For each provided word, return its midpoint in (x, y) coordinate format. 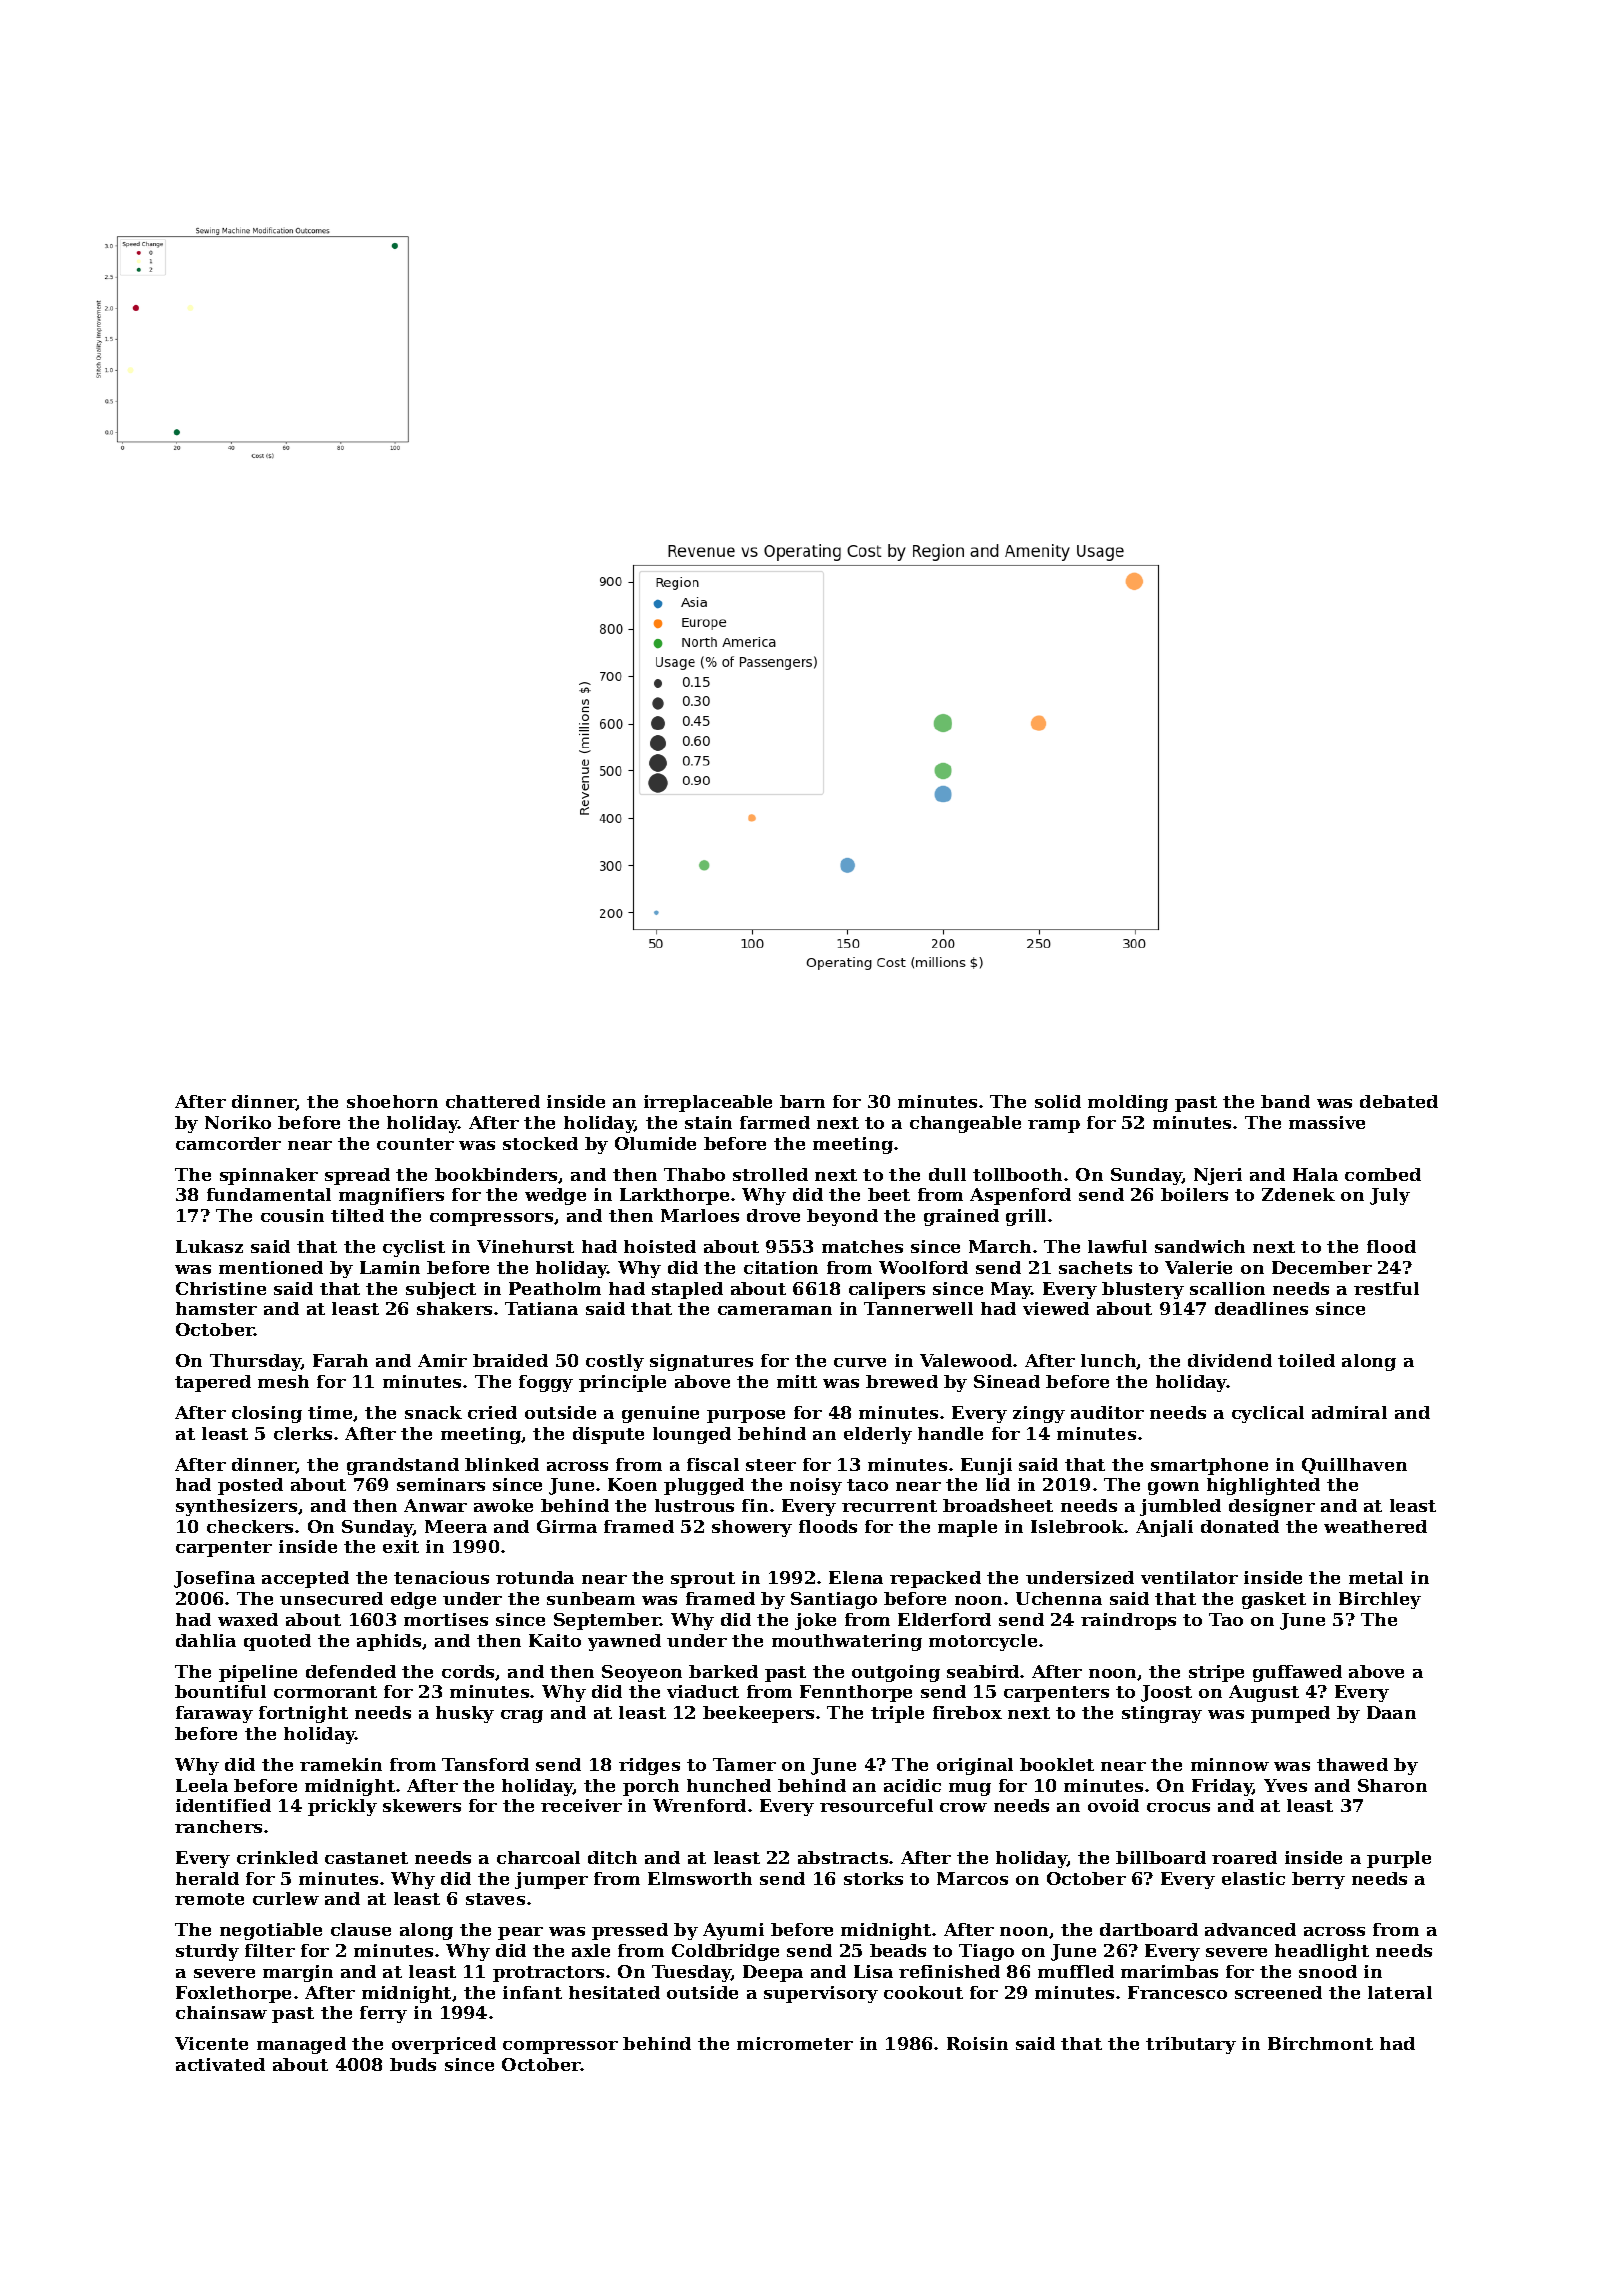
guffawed (1297, 1673)
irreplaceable (708, 1103)
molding (1128, 1103)
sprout (703, 1580)
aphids (389, 1642)
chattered (493, 1101)
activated (220, 2064)
